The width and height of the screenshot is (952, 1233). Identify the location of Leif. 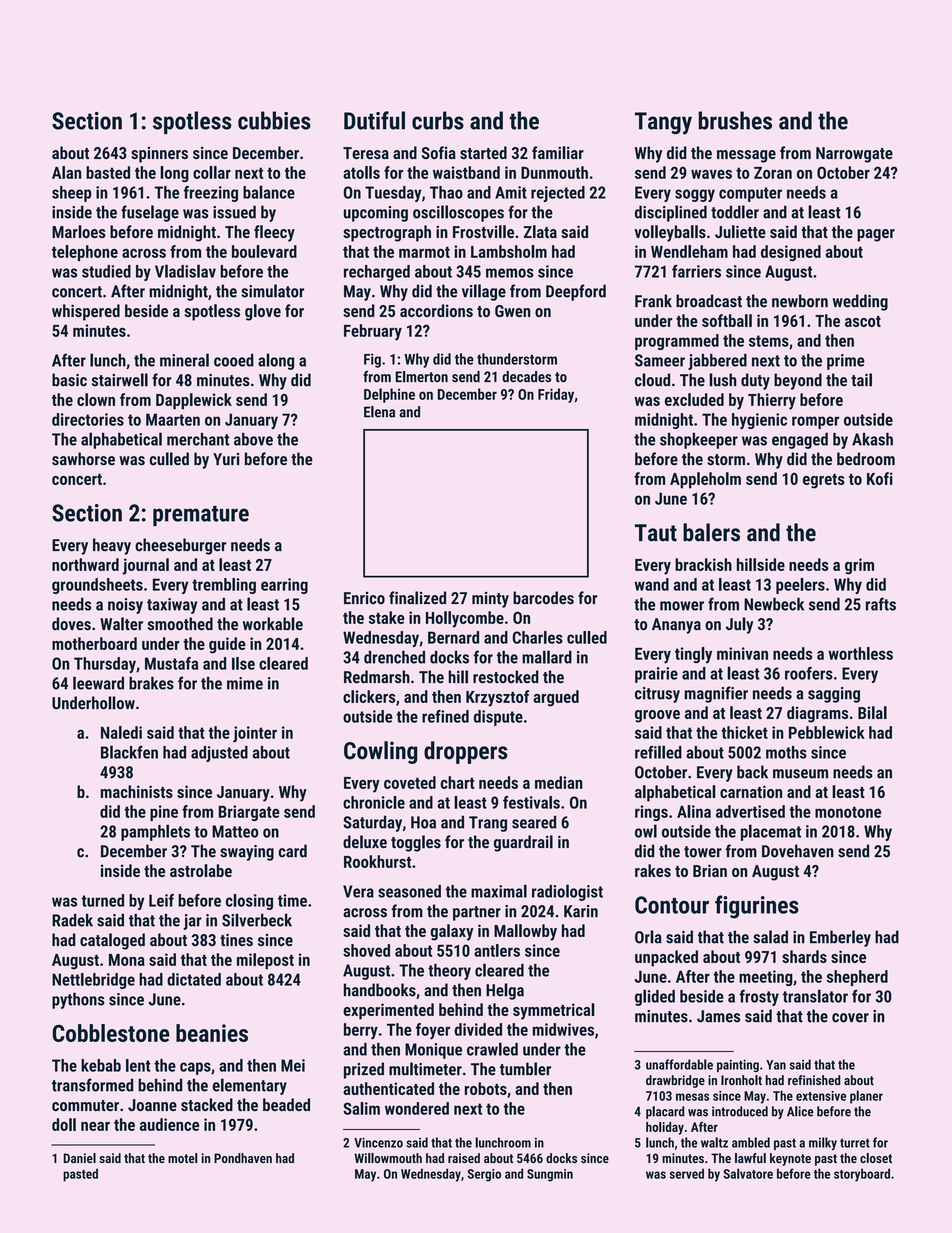
(161, 900).
